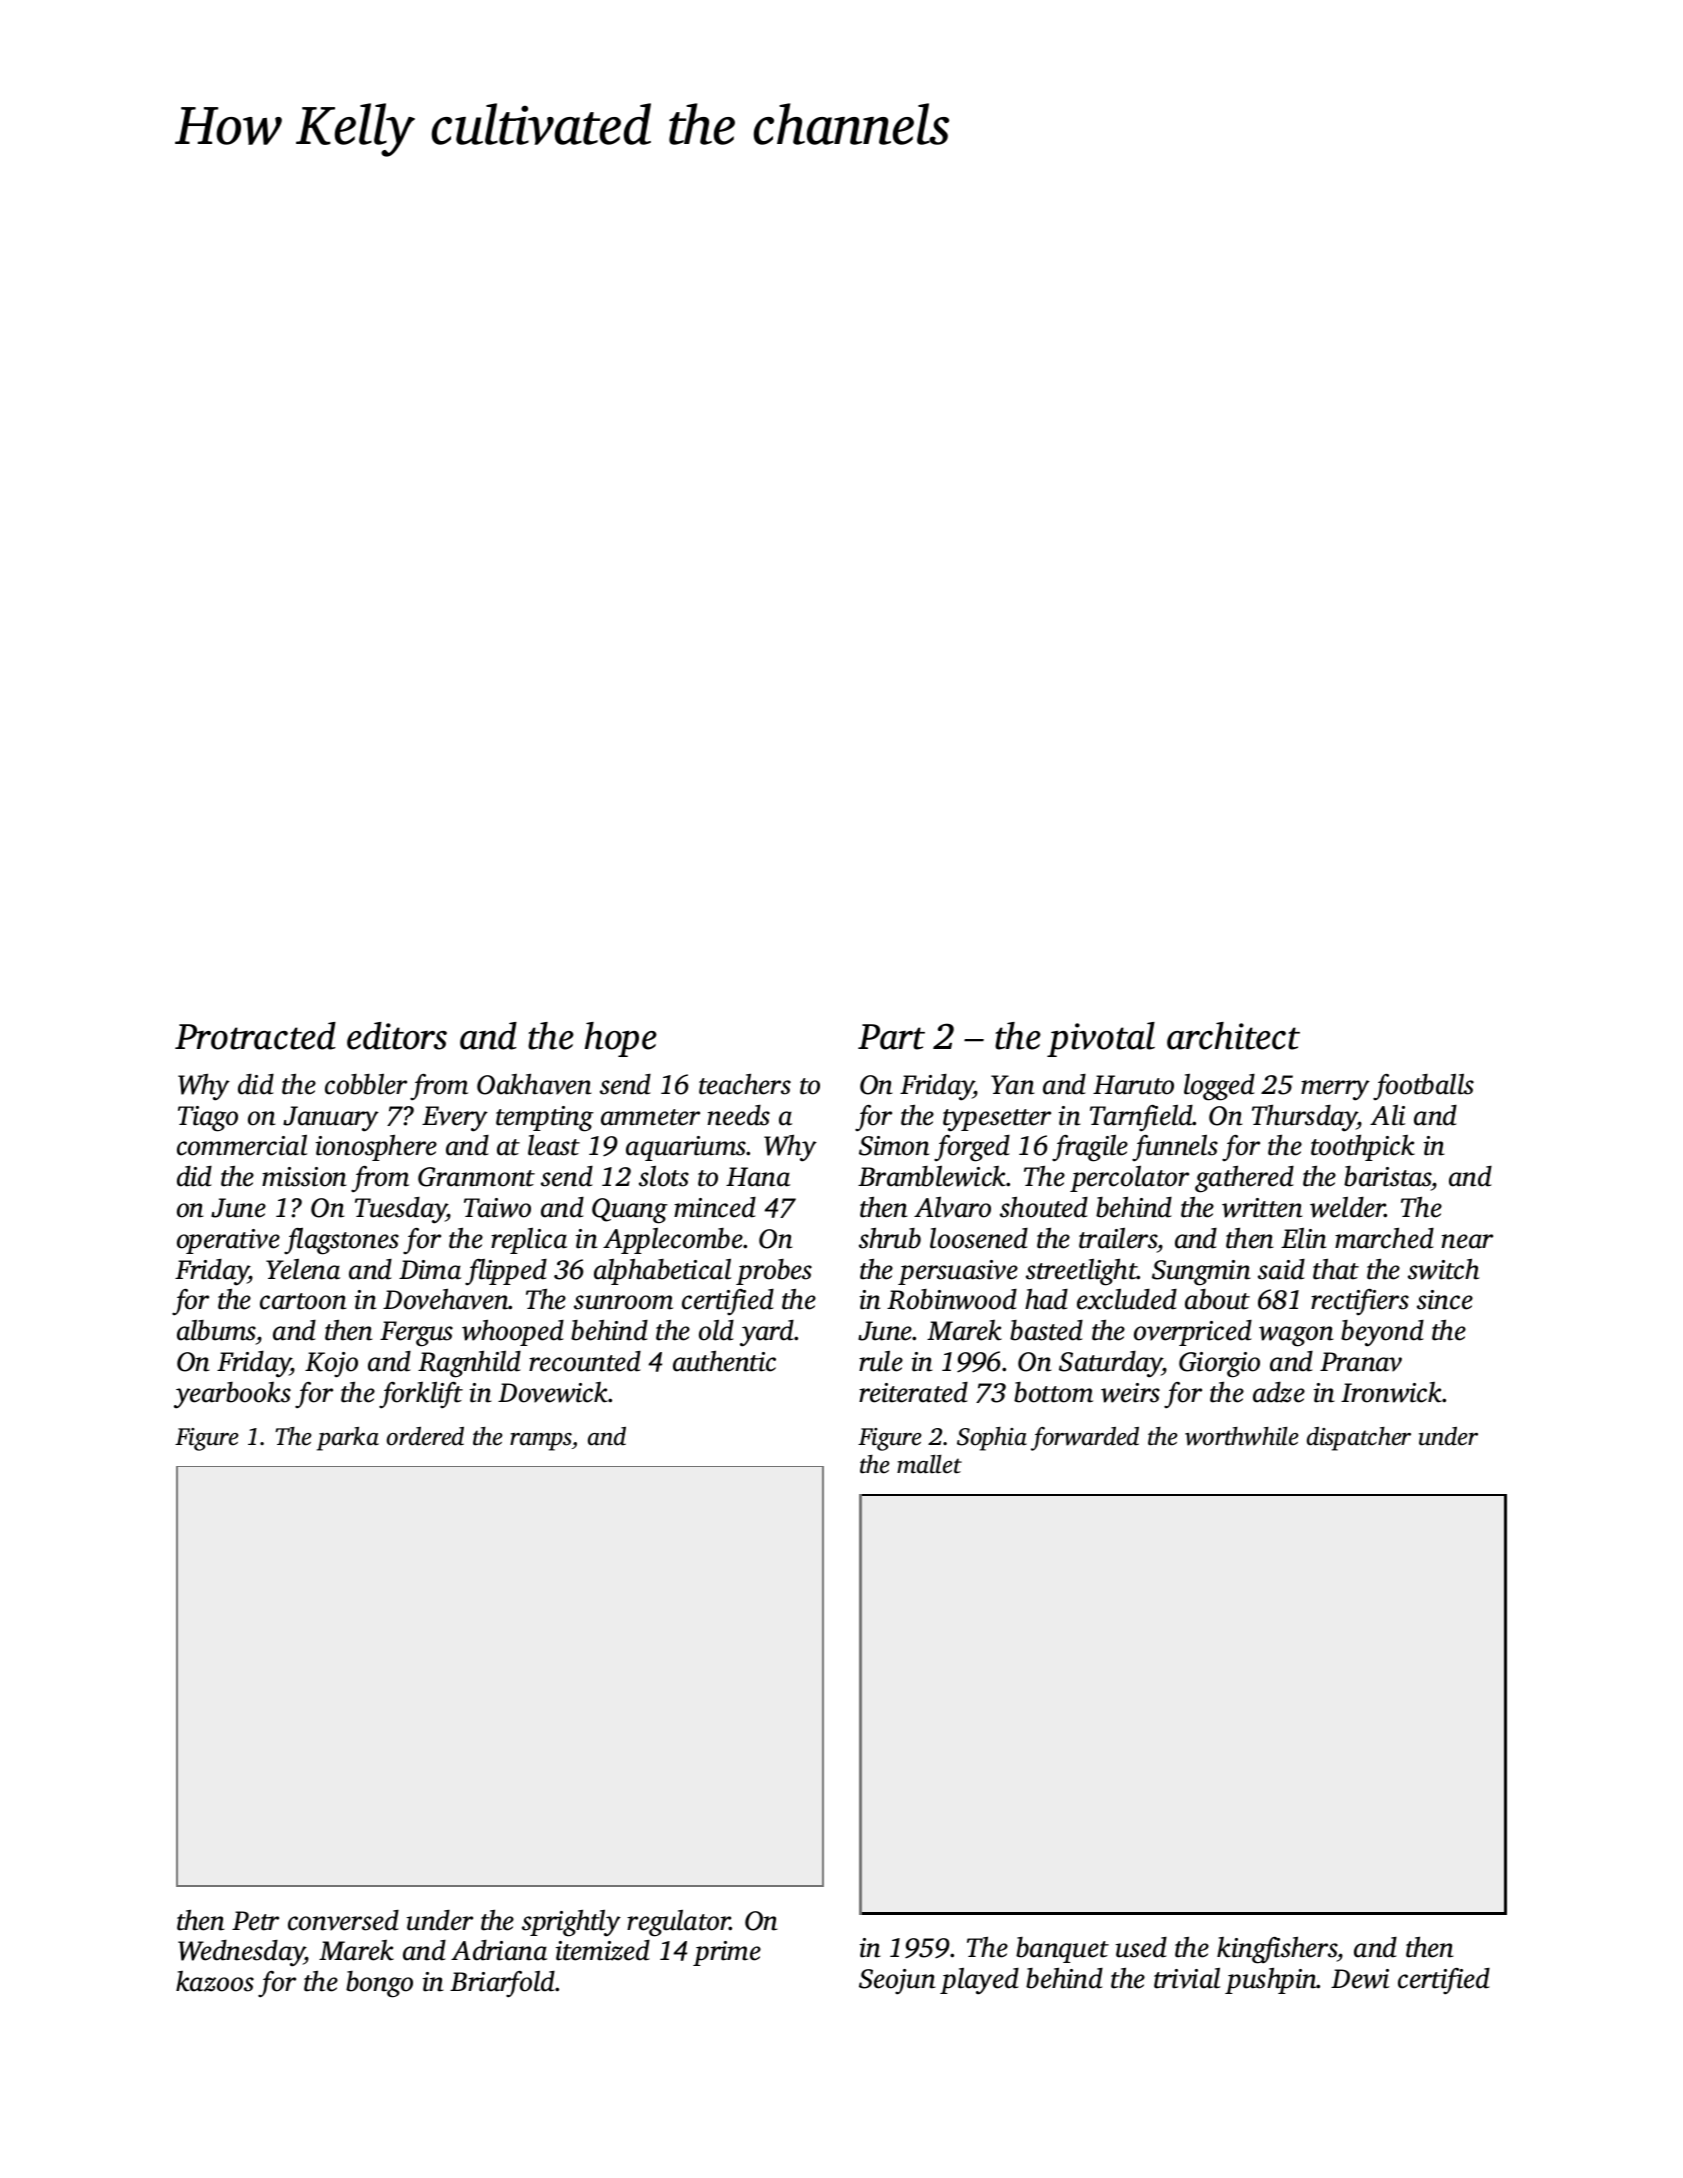  I want to click on kingfishers, so click(1277, 1950).
